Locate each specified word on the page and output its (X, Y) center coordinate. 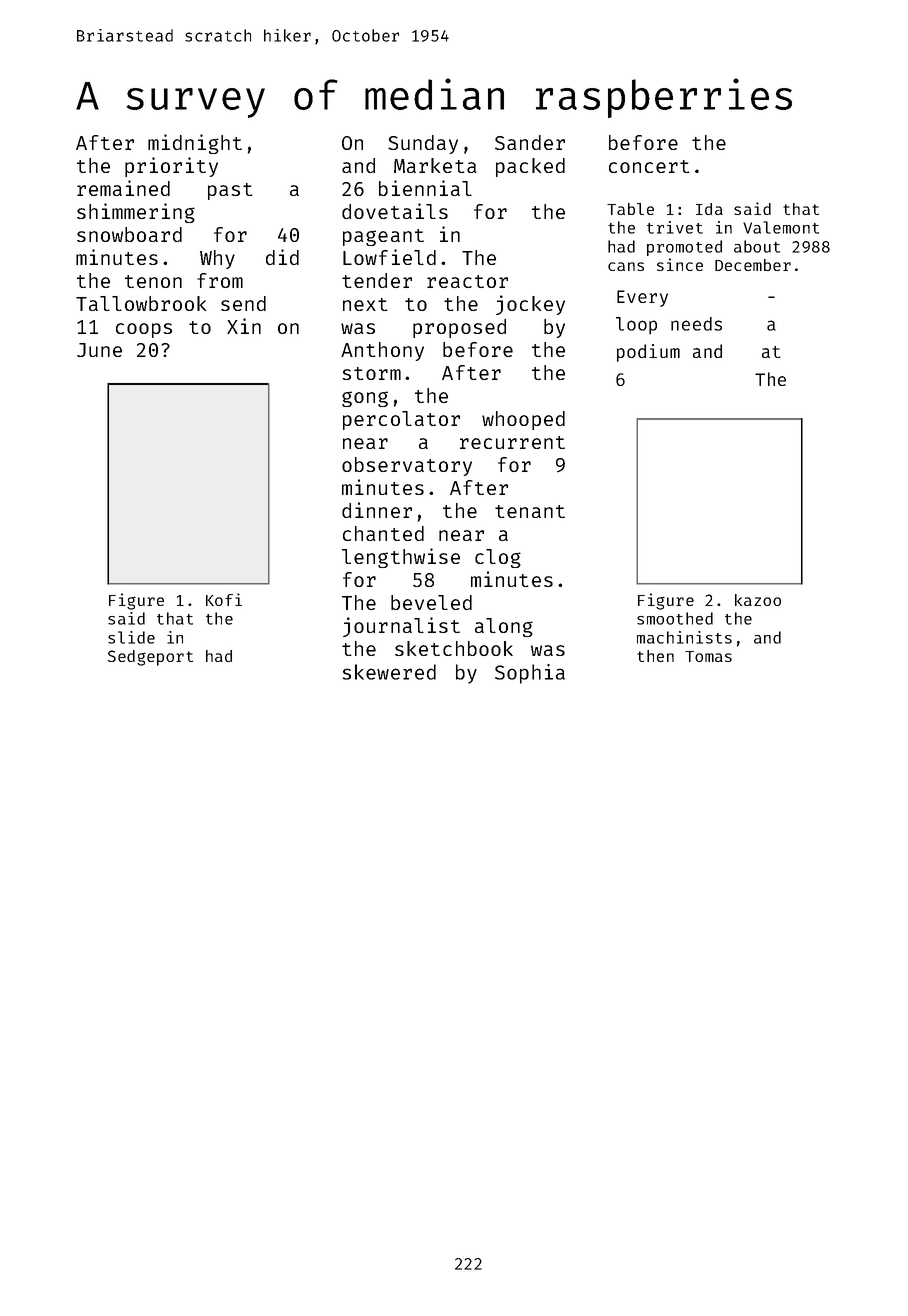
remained (123, 188)
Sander (530, 142)
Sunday (423, 144)
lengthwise (401, 558)
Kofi (224, 599)
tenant (530, 511)
